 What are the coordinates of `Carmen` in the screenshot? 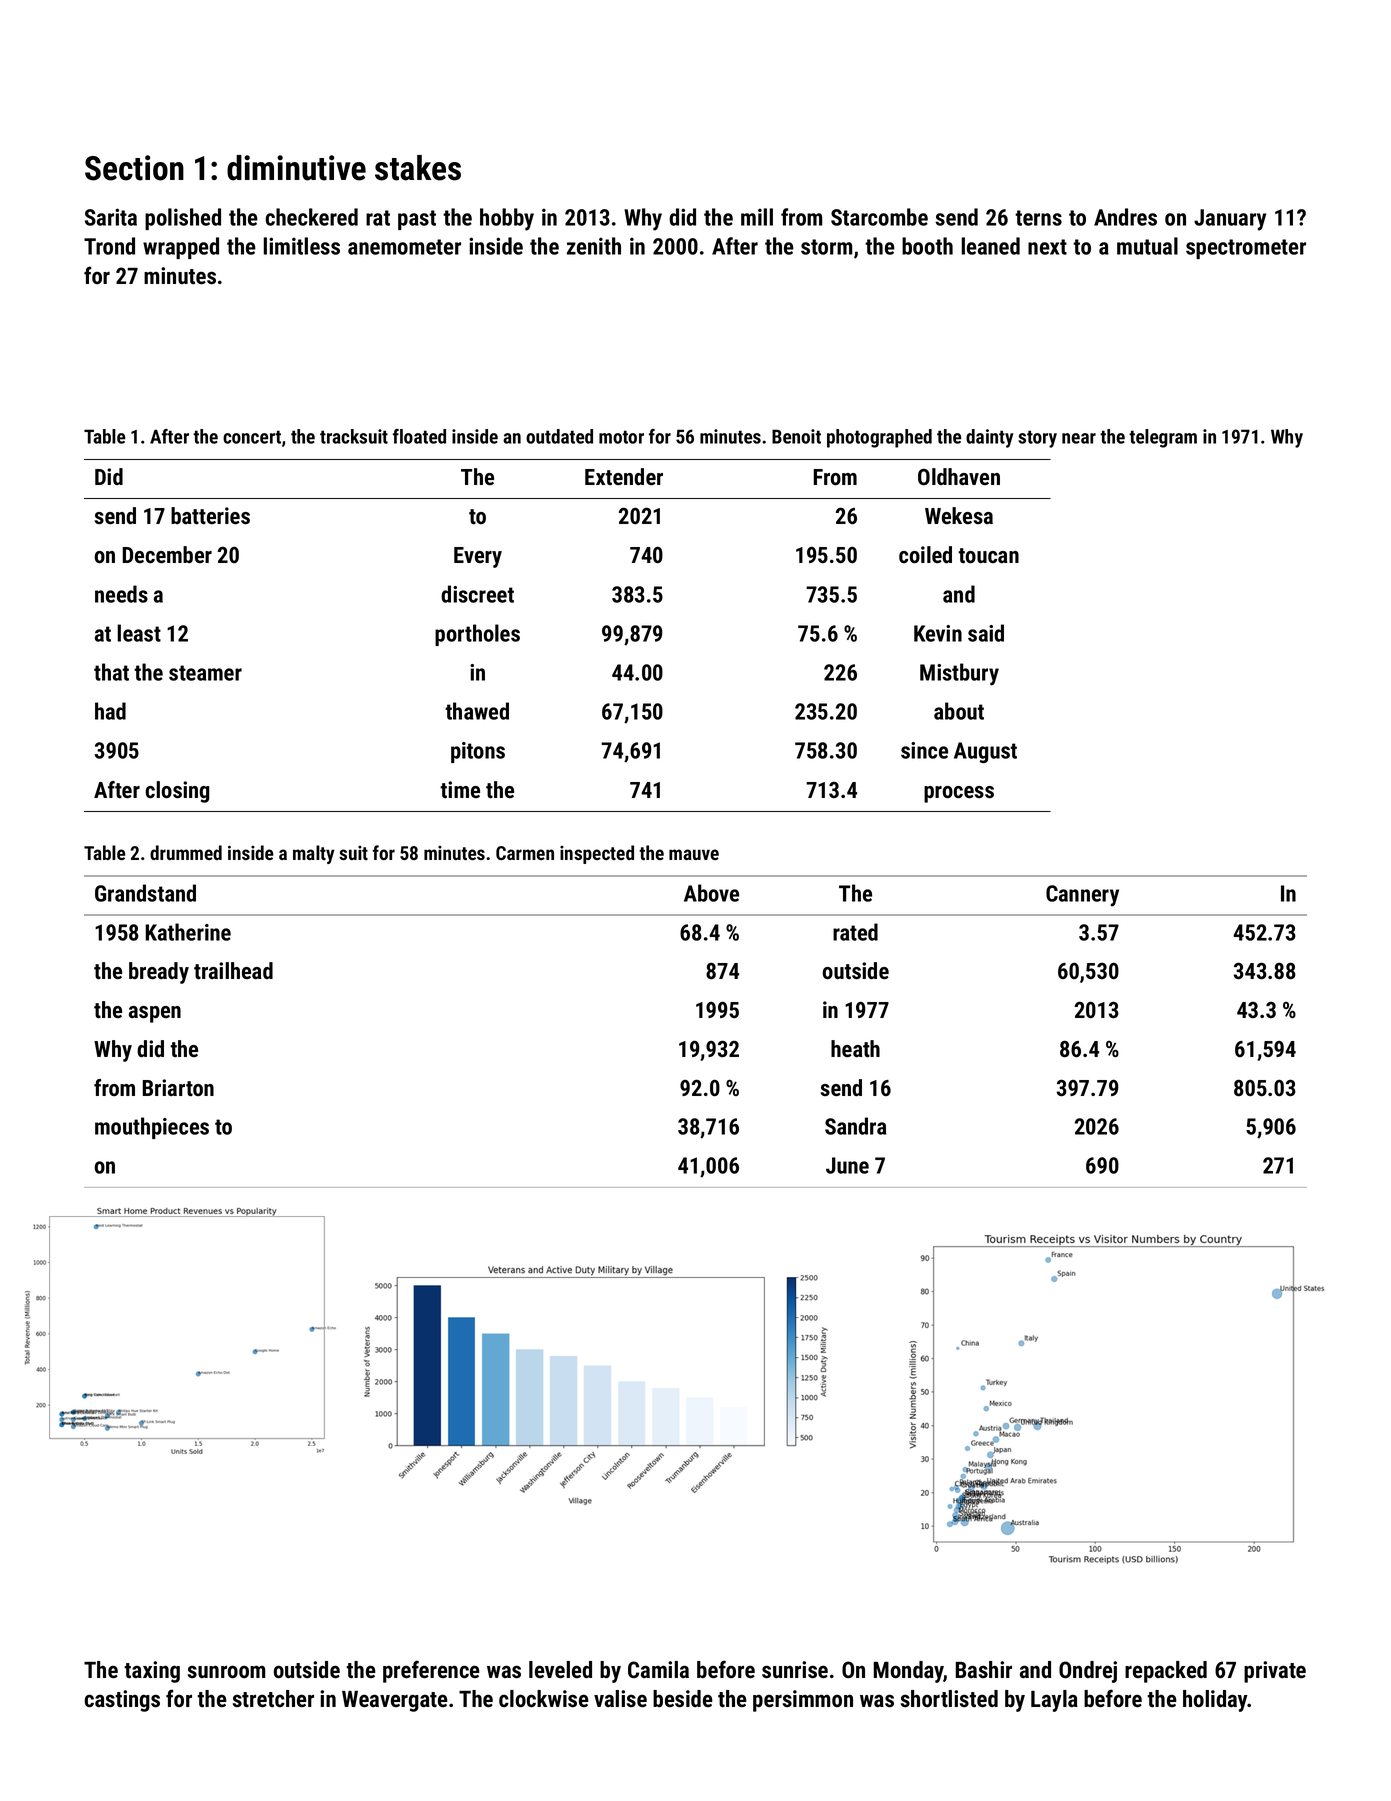 It's located at (525, 853).
